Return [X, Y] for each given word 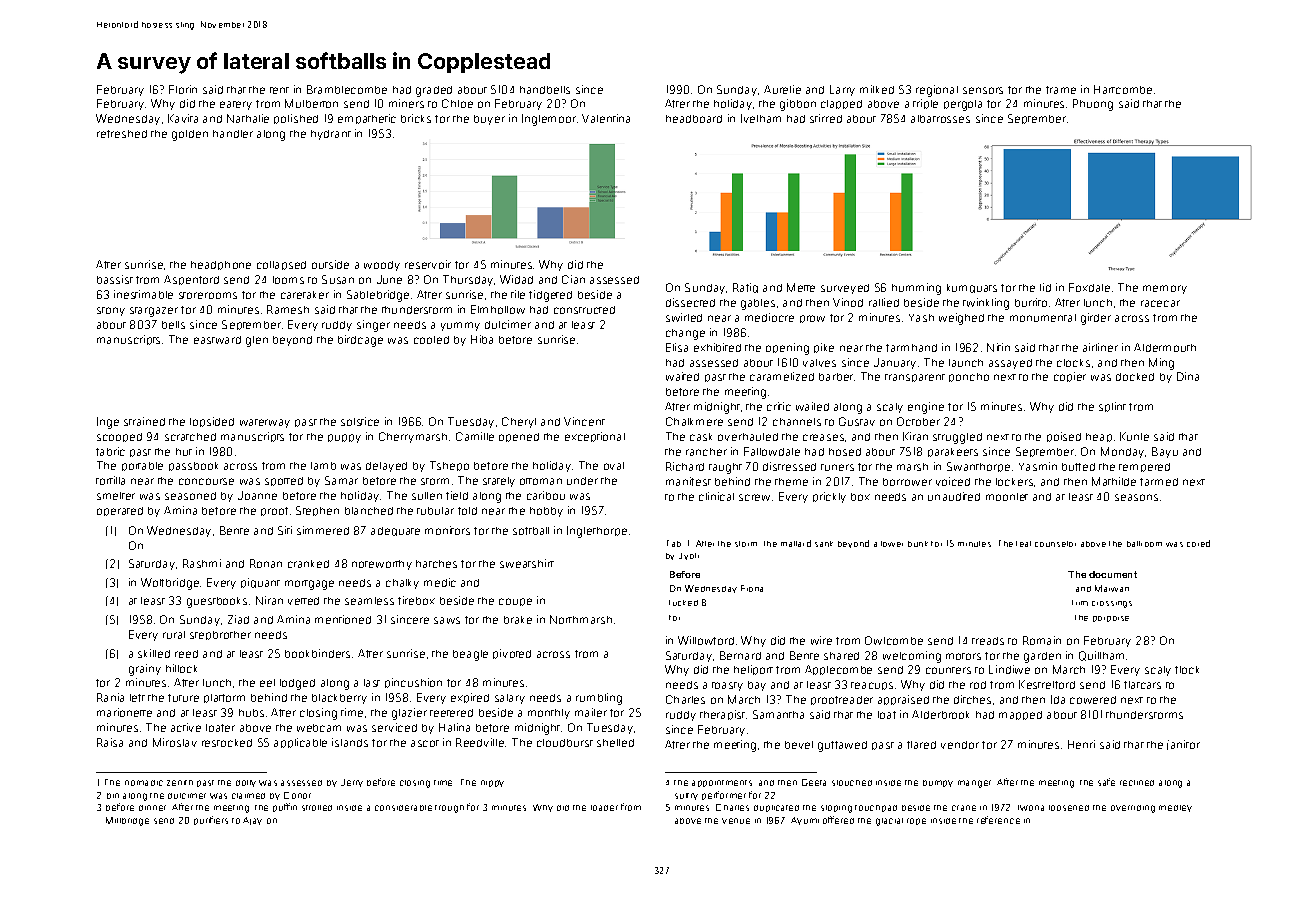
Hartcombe [1123, 89]
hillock [181, 668]
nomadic [144, 783]
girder [1096, 319]
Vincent [584, 421]
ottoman [541, 481]
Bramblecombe [347, 89]
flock [1187, 670]
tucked [683, 603]
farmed [1159, 482]
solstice [360, 421]
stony [111, 311]
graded [434, 91]
